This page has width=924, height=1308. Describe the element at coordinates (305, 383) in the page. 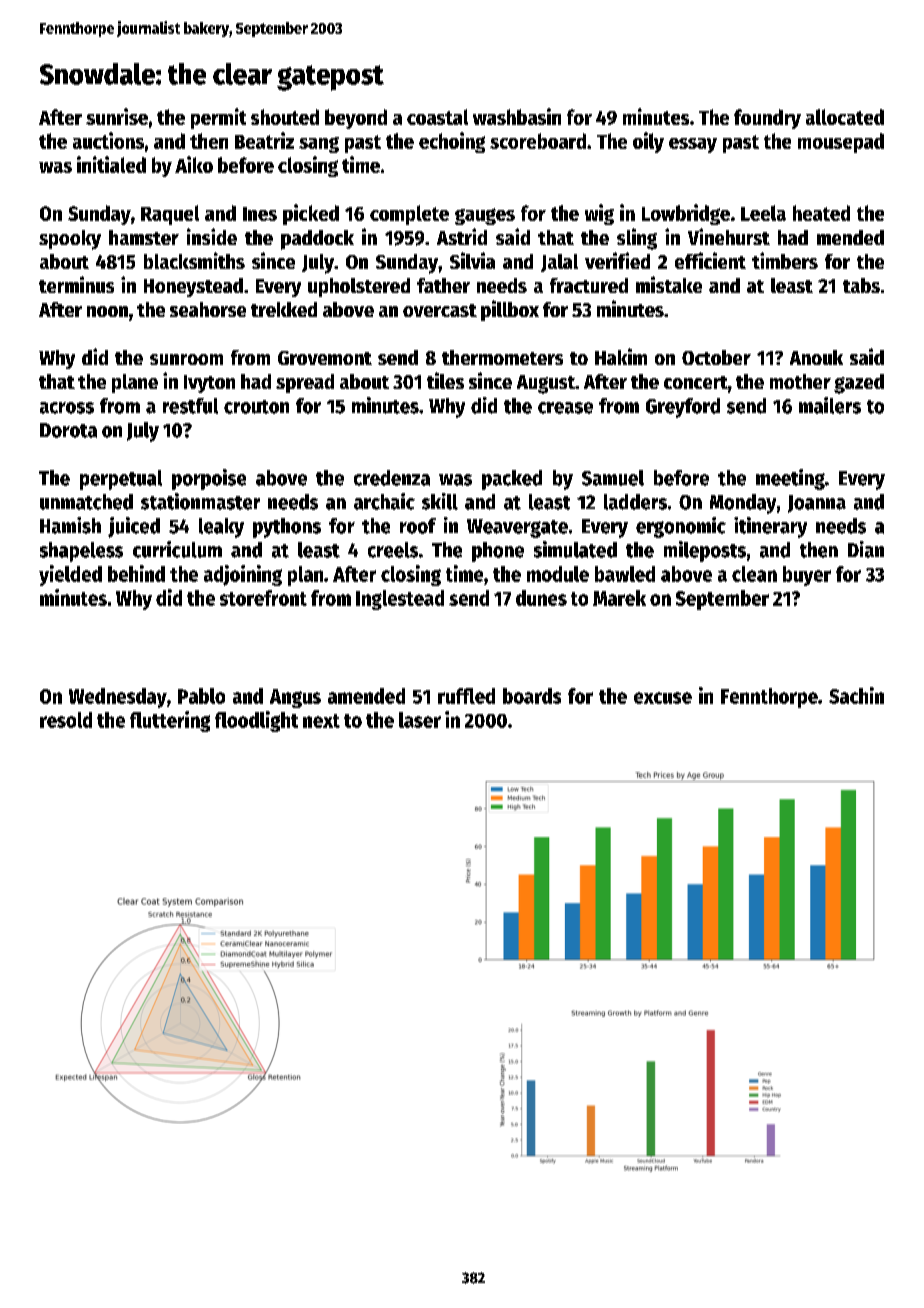

I see `spread` at that location.
